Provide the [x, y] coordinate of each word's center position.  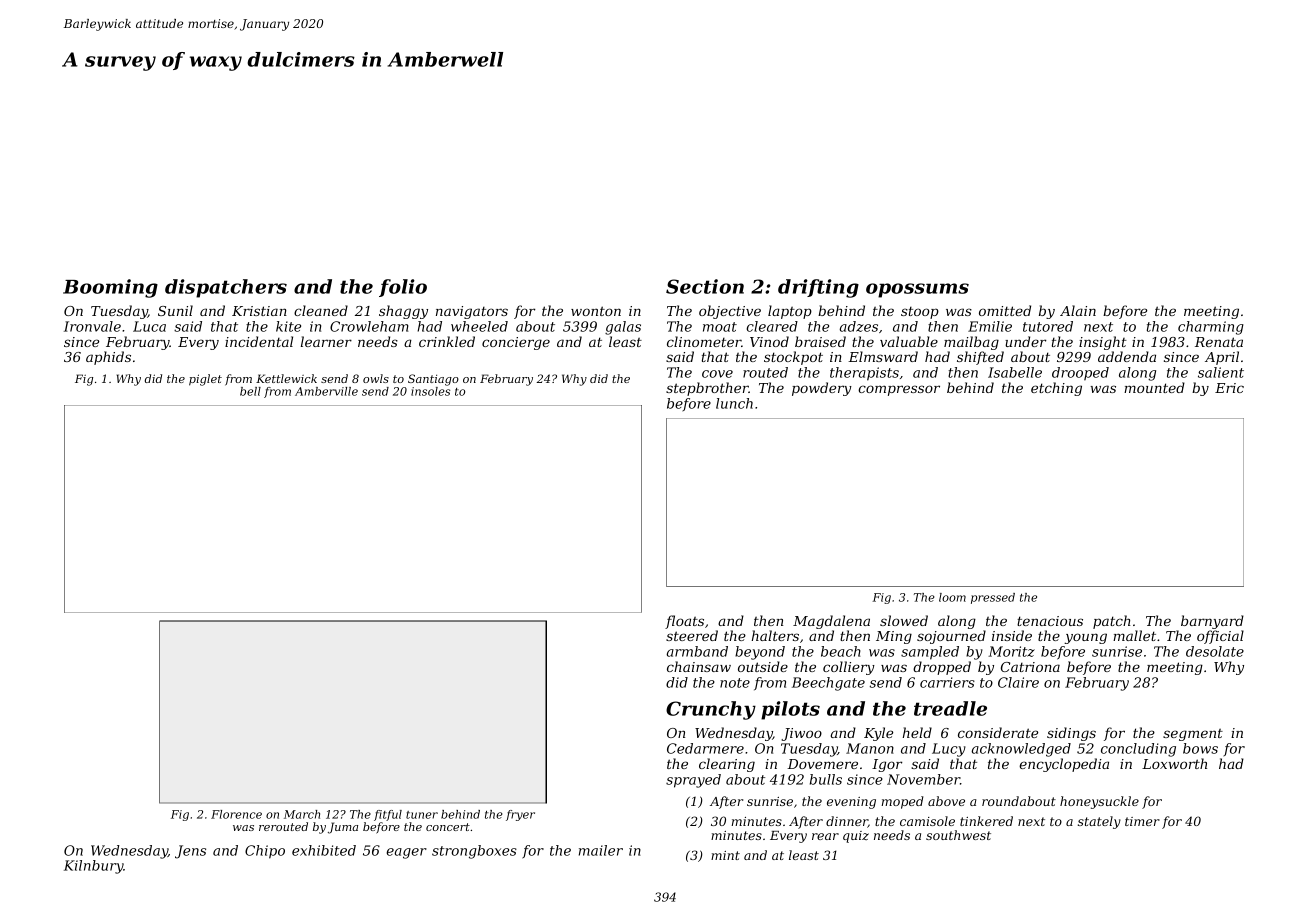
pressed [993, 598]
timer [1142, 821]
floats [684, 622]
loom [952, 597]
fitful [388, 815]
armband [697, 651]
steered [692, 635]
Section [705, 286]
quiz [856, 837]
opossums [917, 290]
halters [775, 635]
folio [403, 288]
